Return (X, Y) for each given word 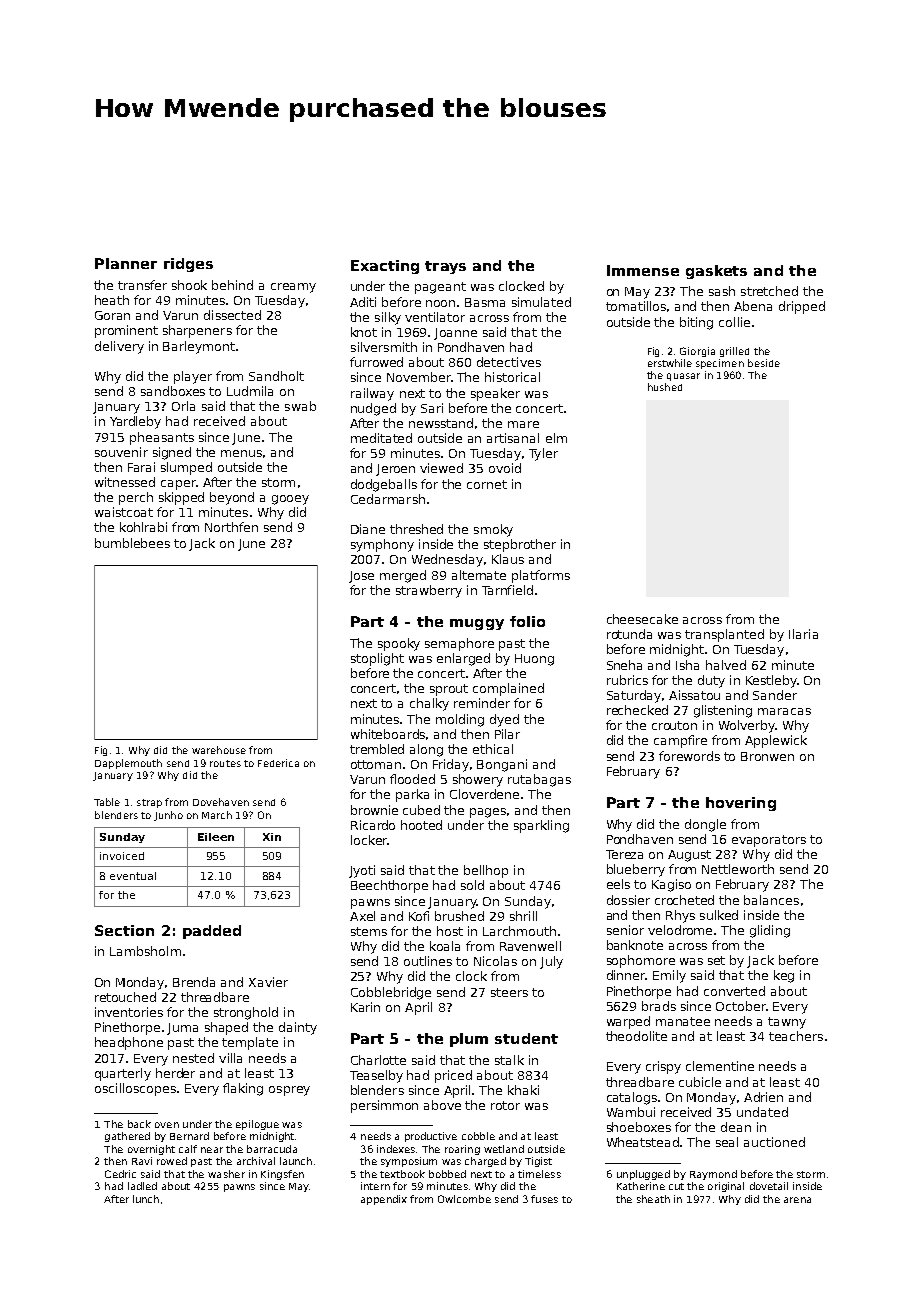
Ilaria (803, 634)
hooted (421, 825)
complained (508, 689)
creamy (293, 288)
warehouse (219, 750)
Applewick (776, 741)
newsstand (441, 423)
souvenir (121, 452)
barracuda (272, 1149)
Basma (485, 302)
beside (764, 363)
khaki (523, 1090)
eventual (133, 876)
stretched (769, 291)
